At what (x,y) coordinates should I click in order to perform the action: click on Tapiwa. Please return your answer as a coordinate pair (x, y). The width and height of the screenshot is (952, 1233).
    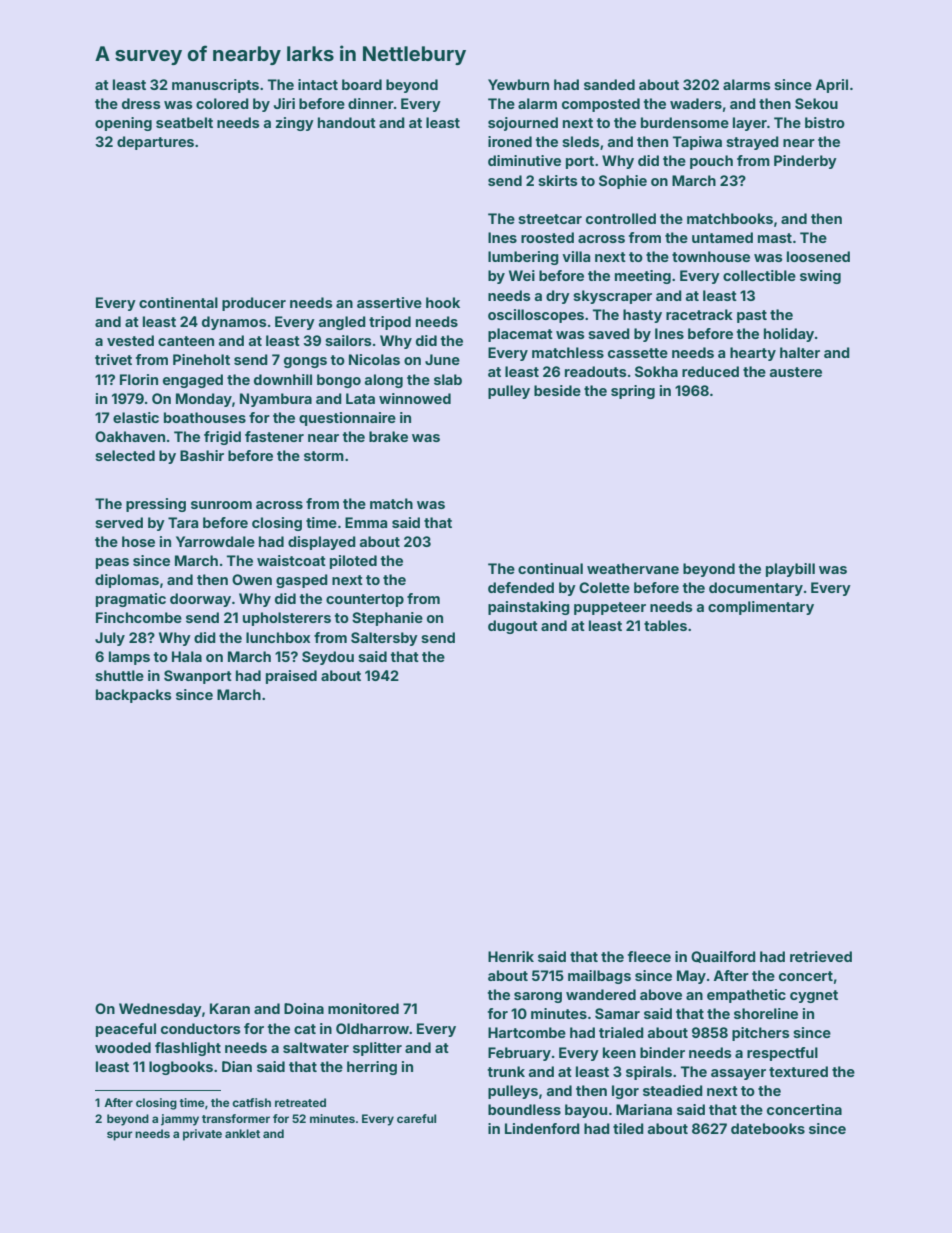
    Looking at the image, I should click on (697, 143).
